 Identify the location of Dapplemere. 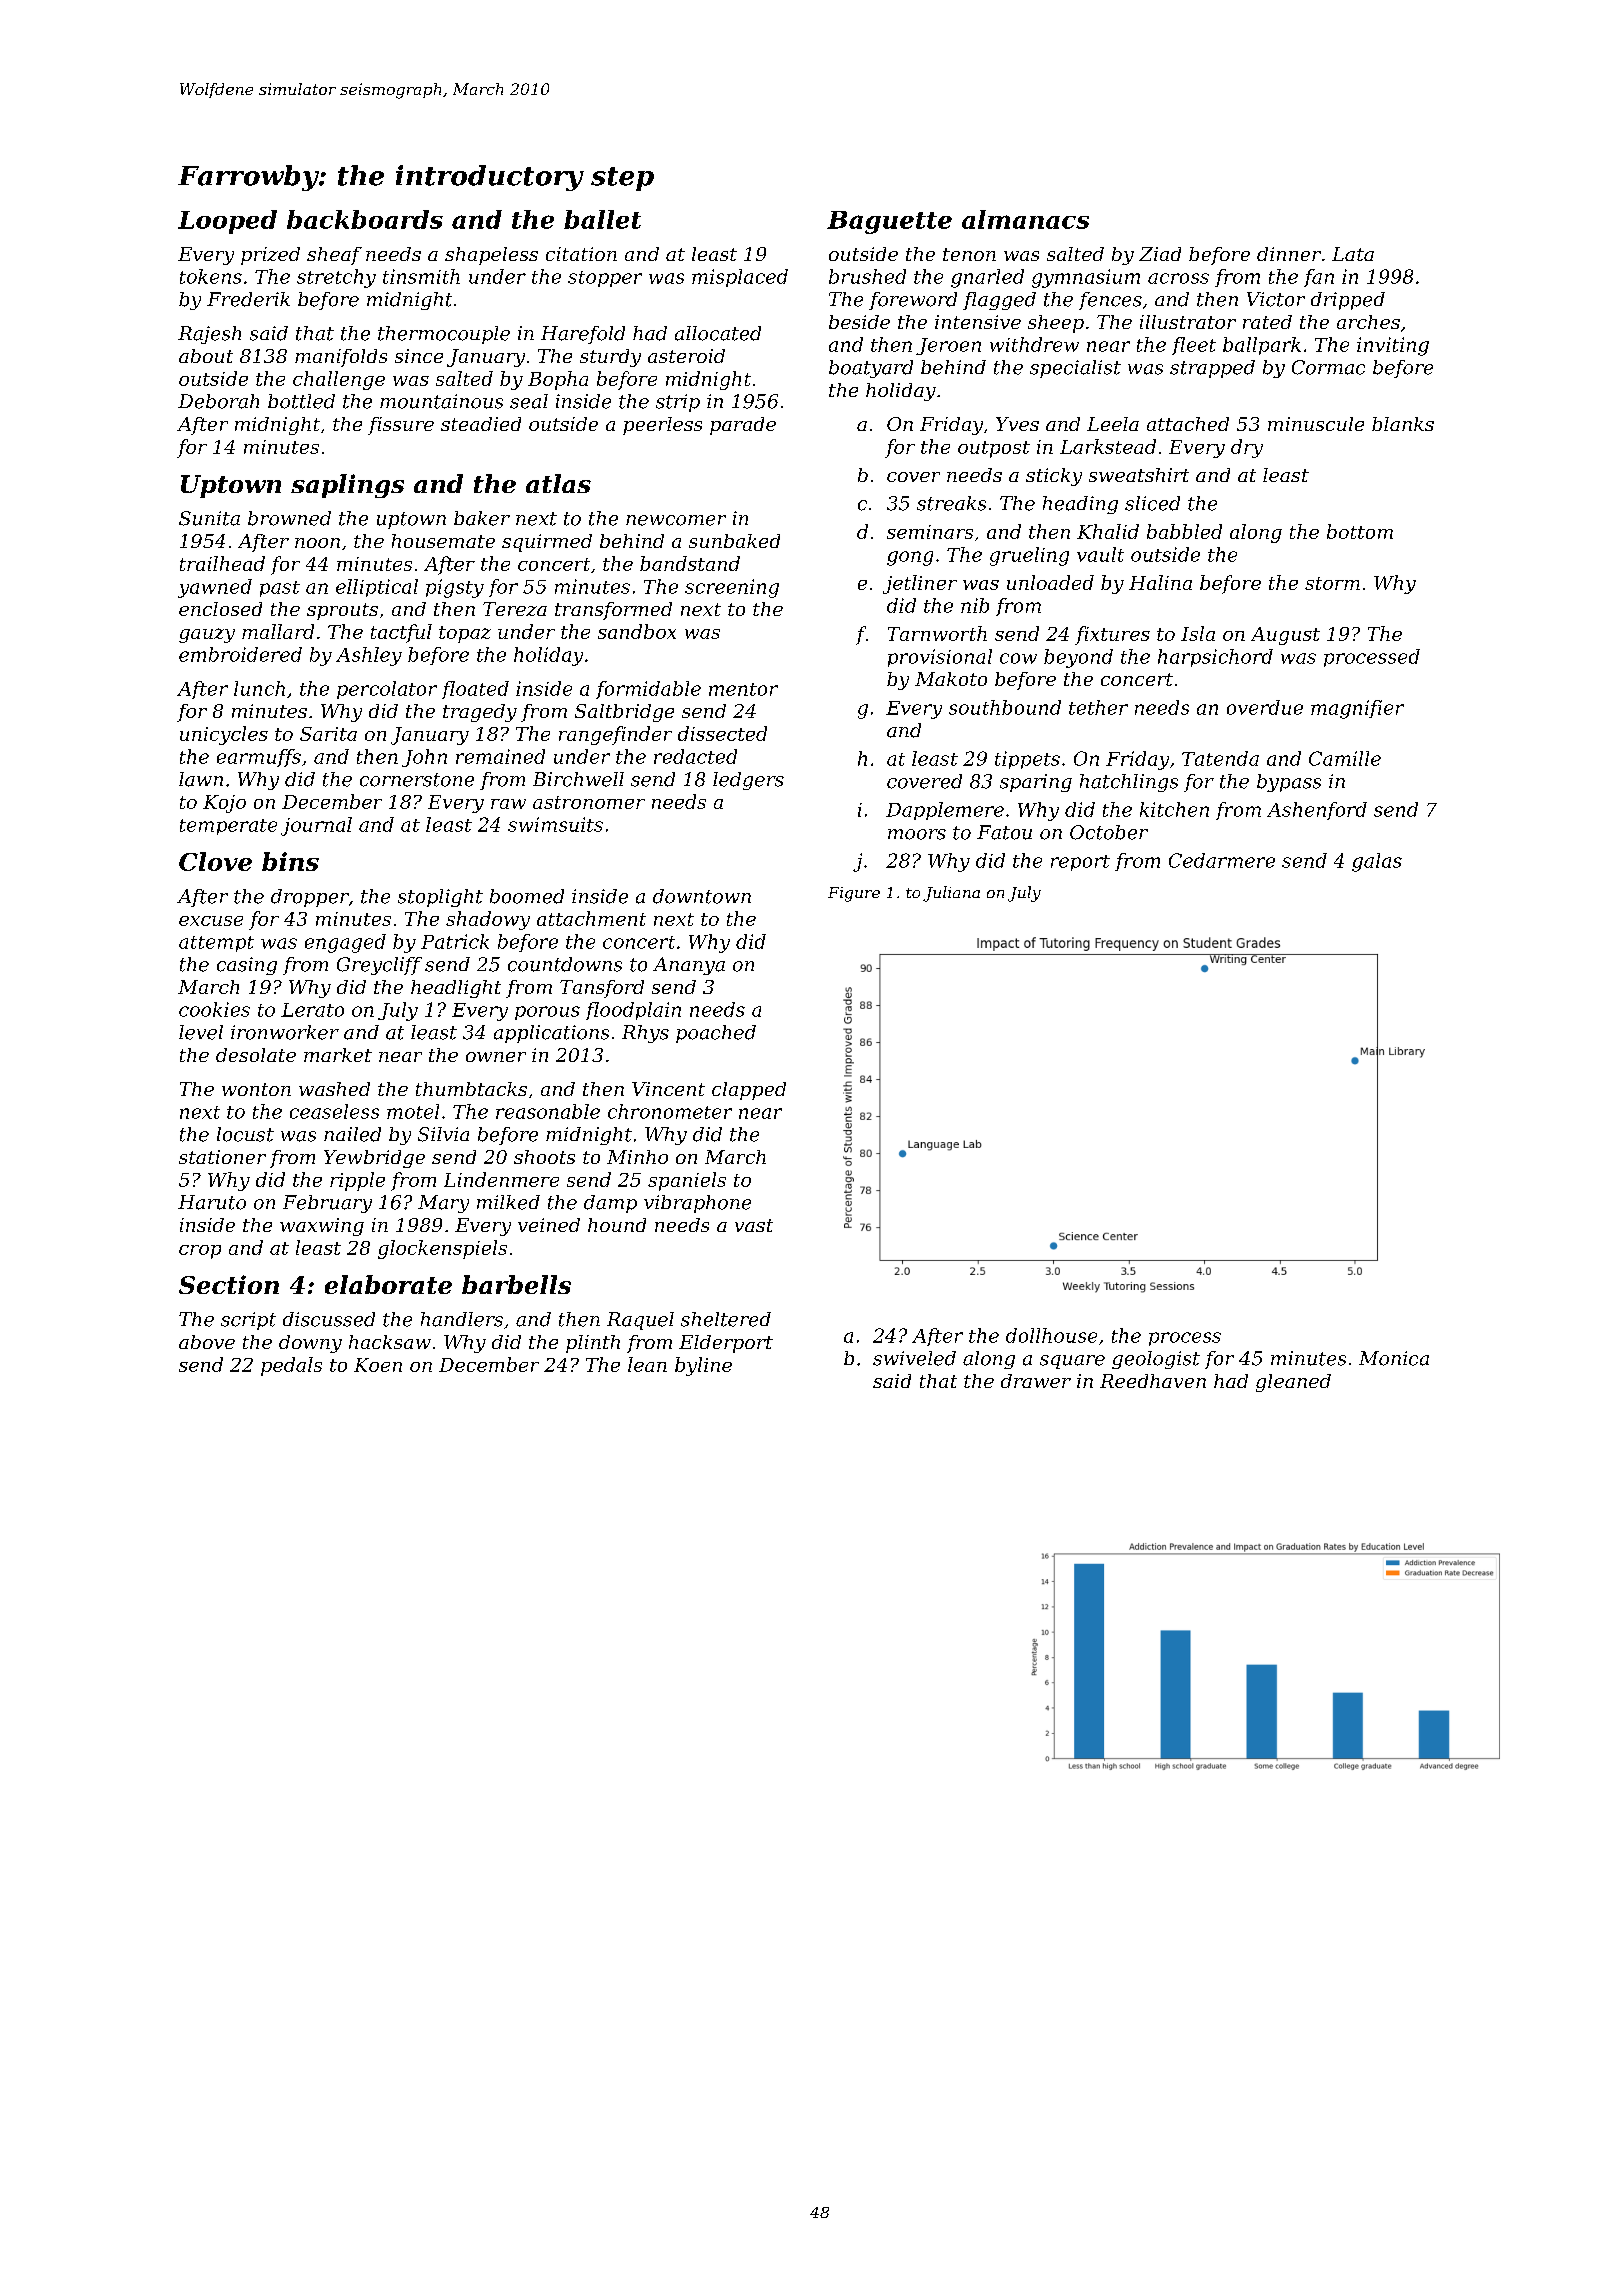
(945, 811).
